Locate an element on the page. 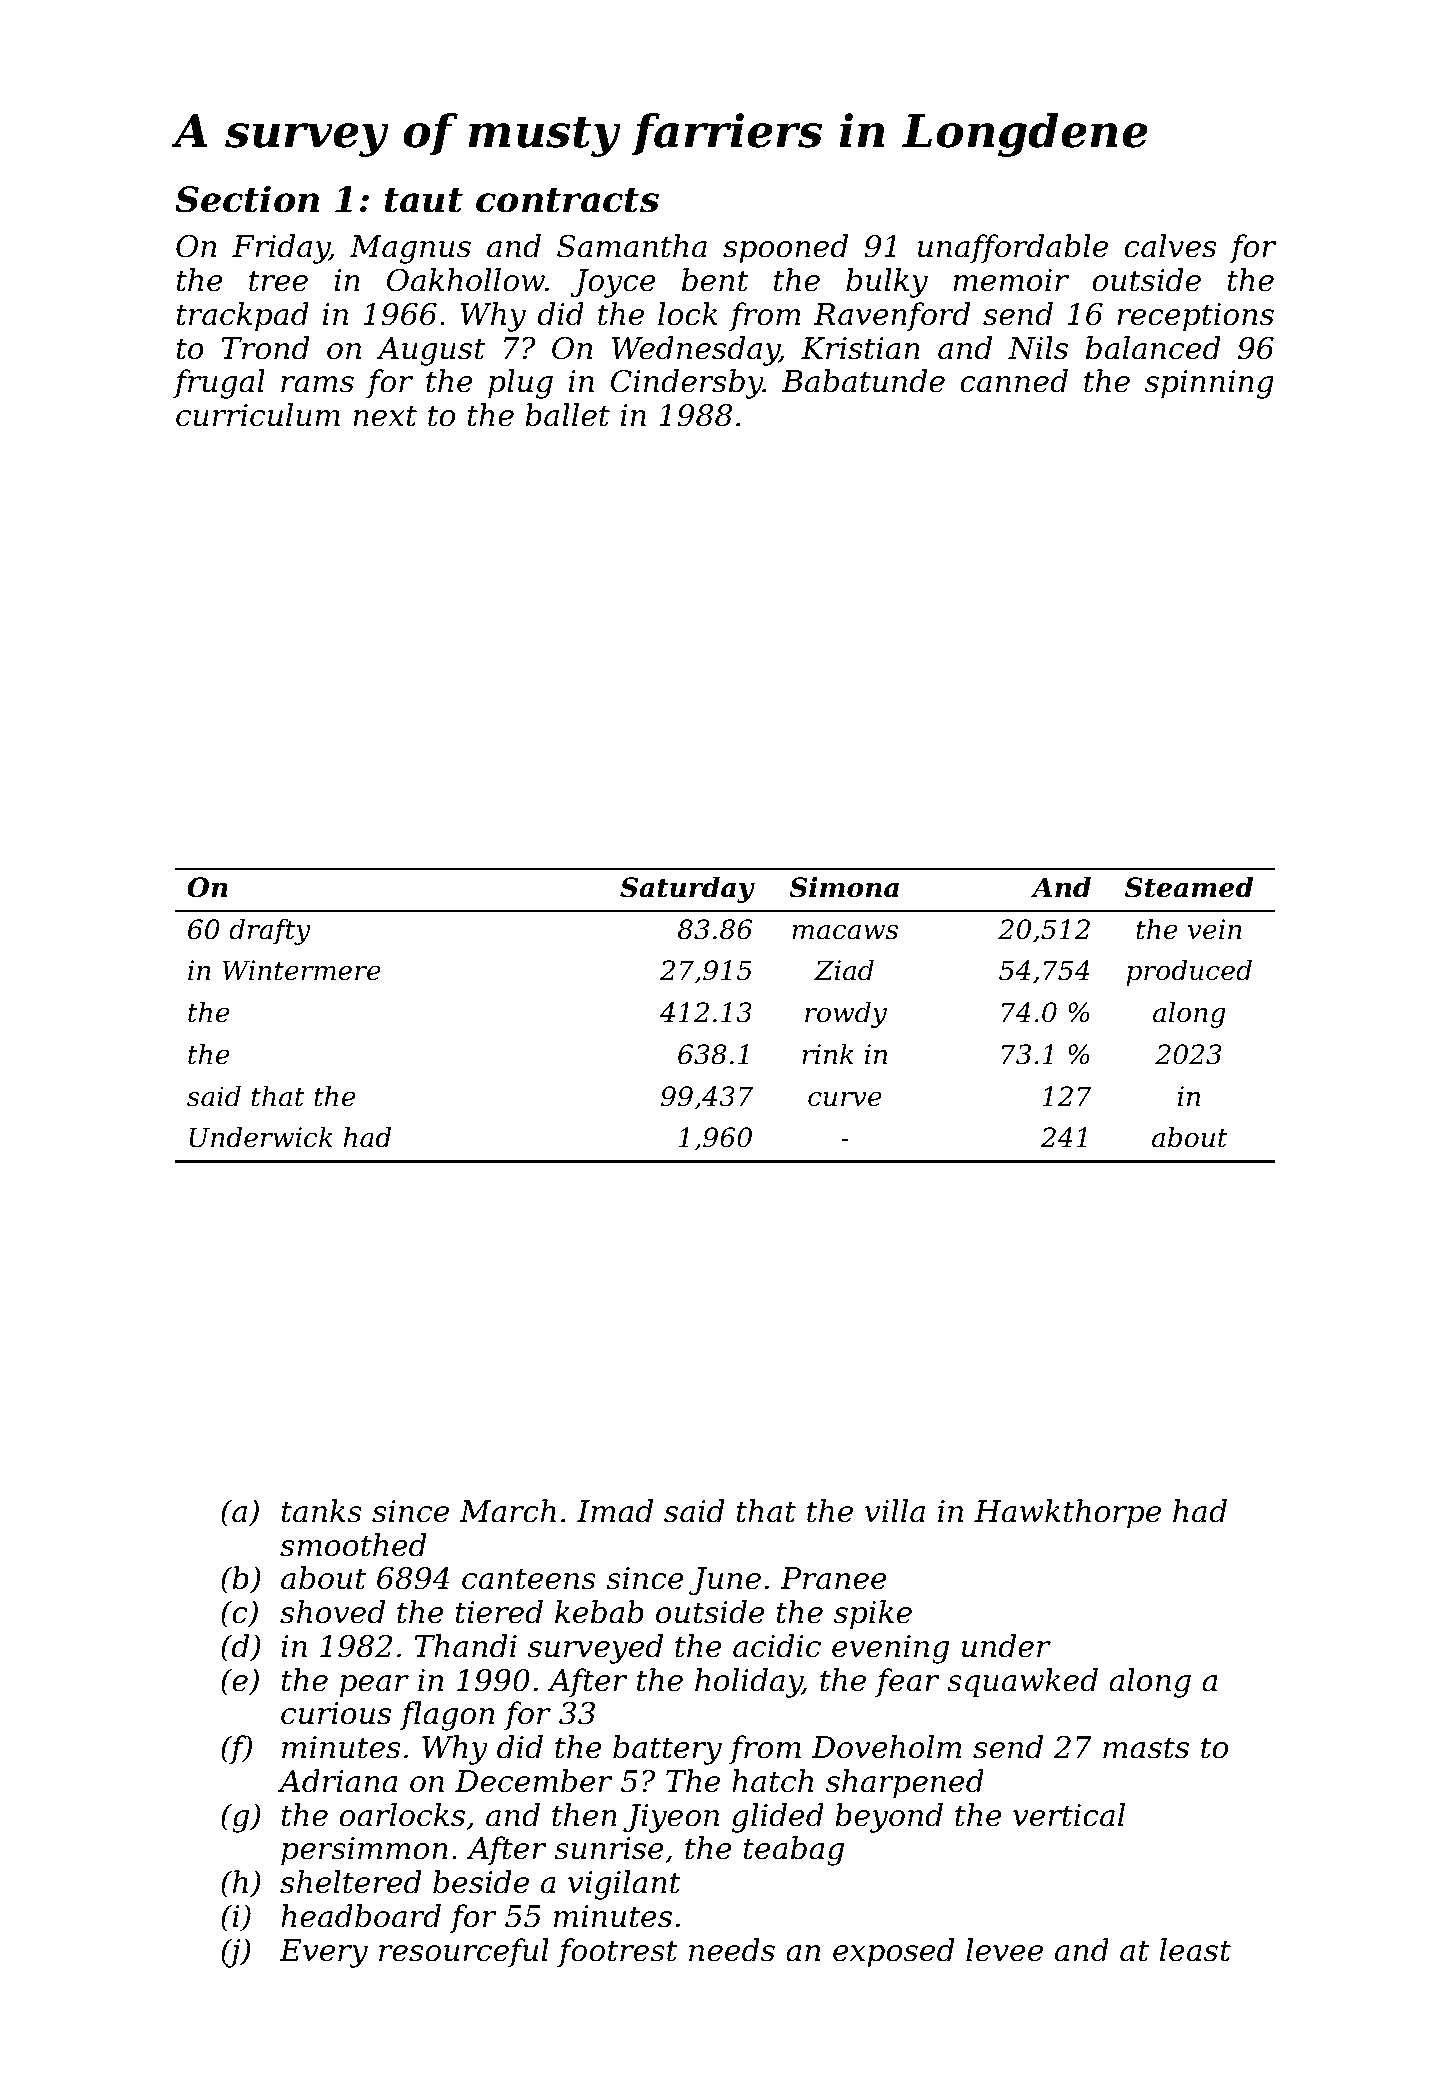  Wintermere is located at coordinates (301, 970).
